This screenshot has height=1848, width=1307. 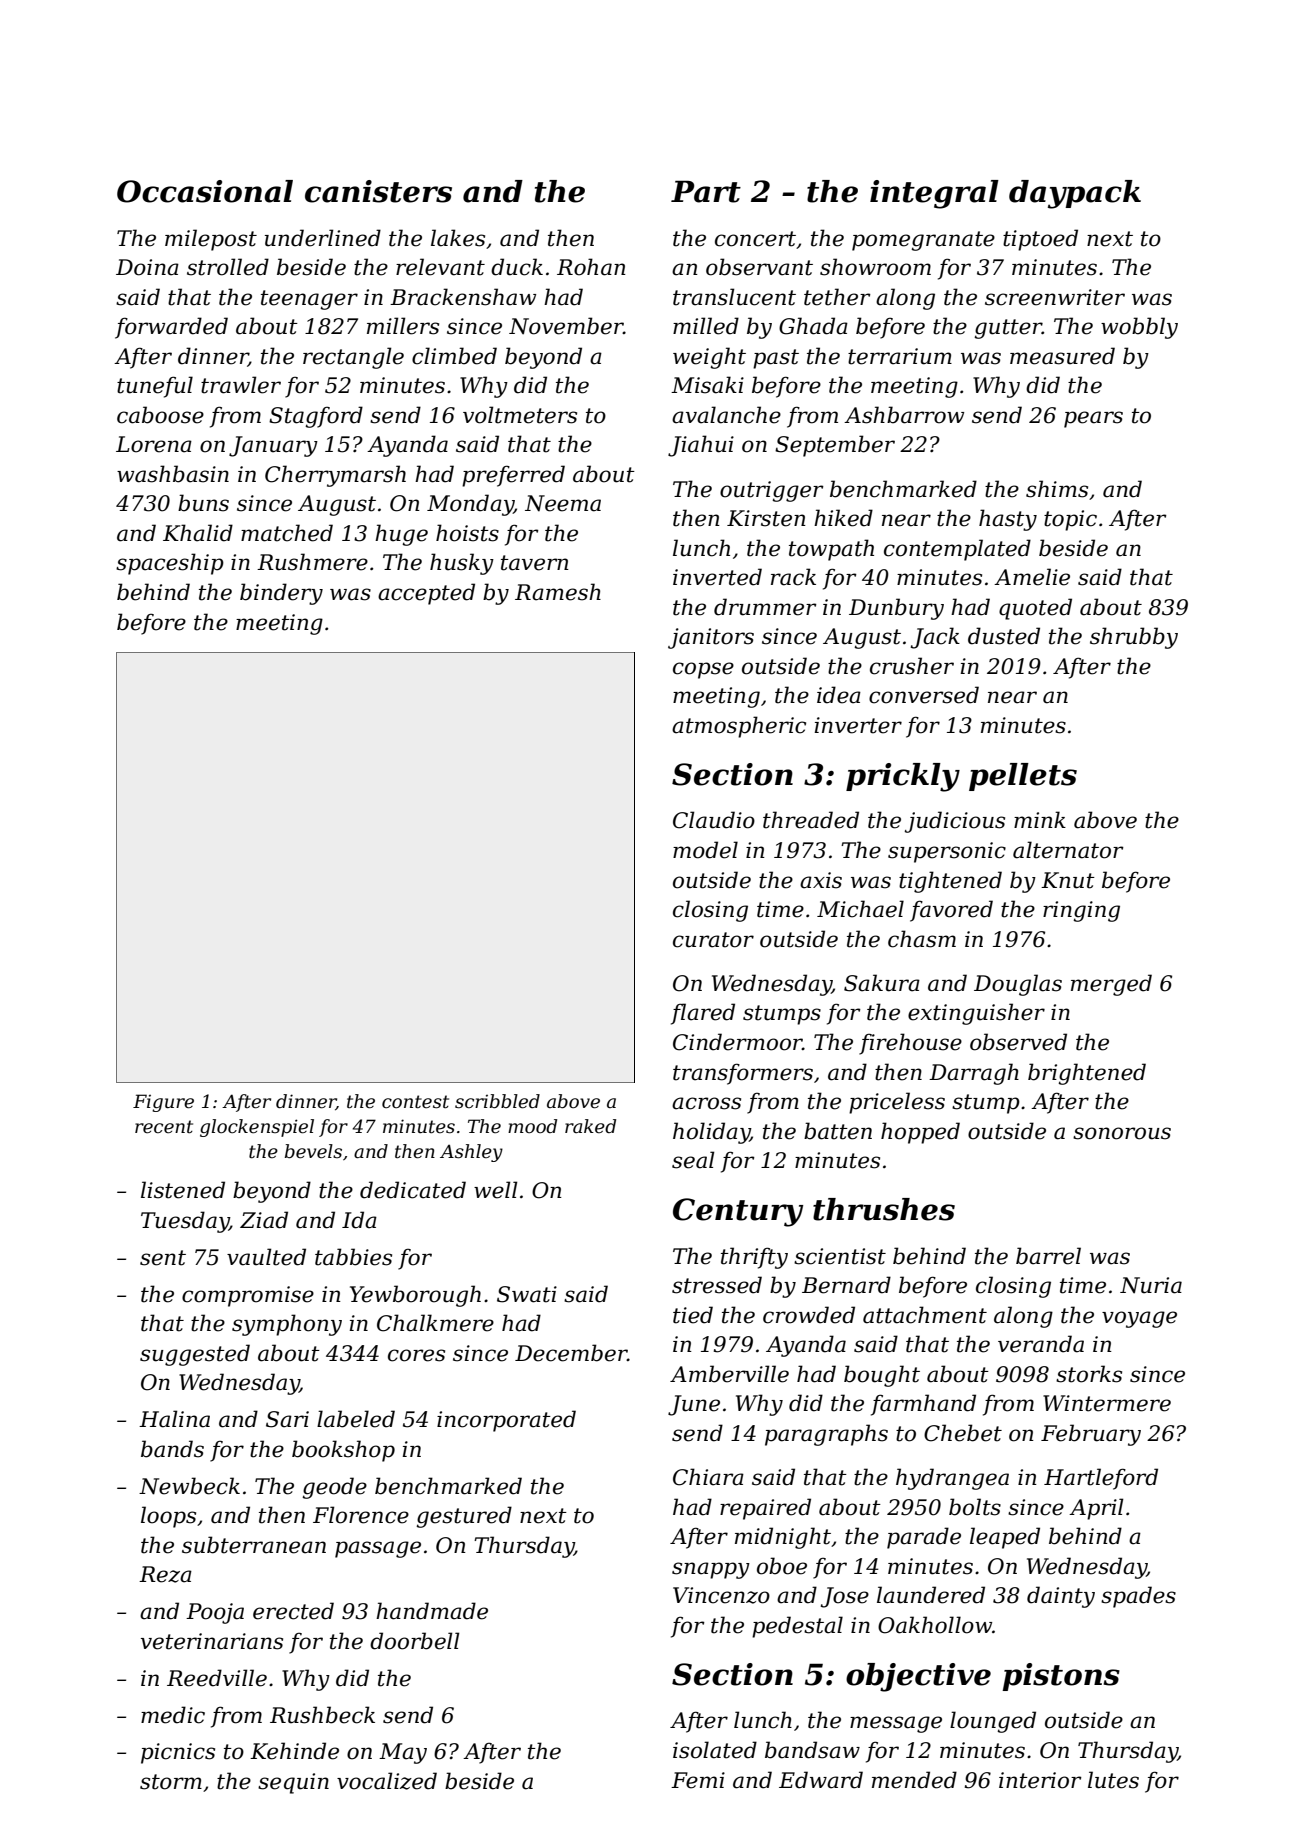 What do you see at coordinates (281, 594) in the screenshot?
I see `bindery` at bounding box center [281, 594].
